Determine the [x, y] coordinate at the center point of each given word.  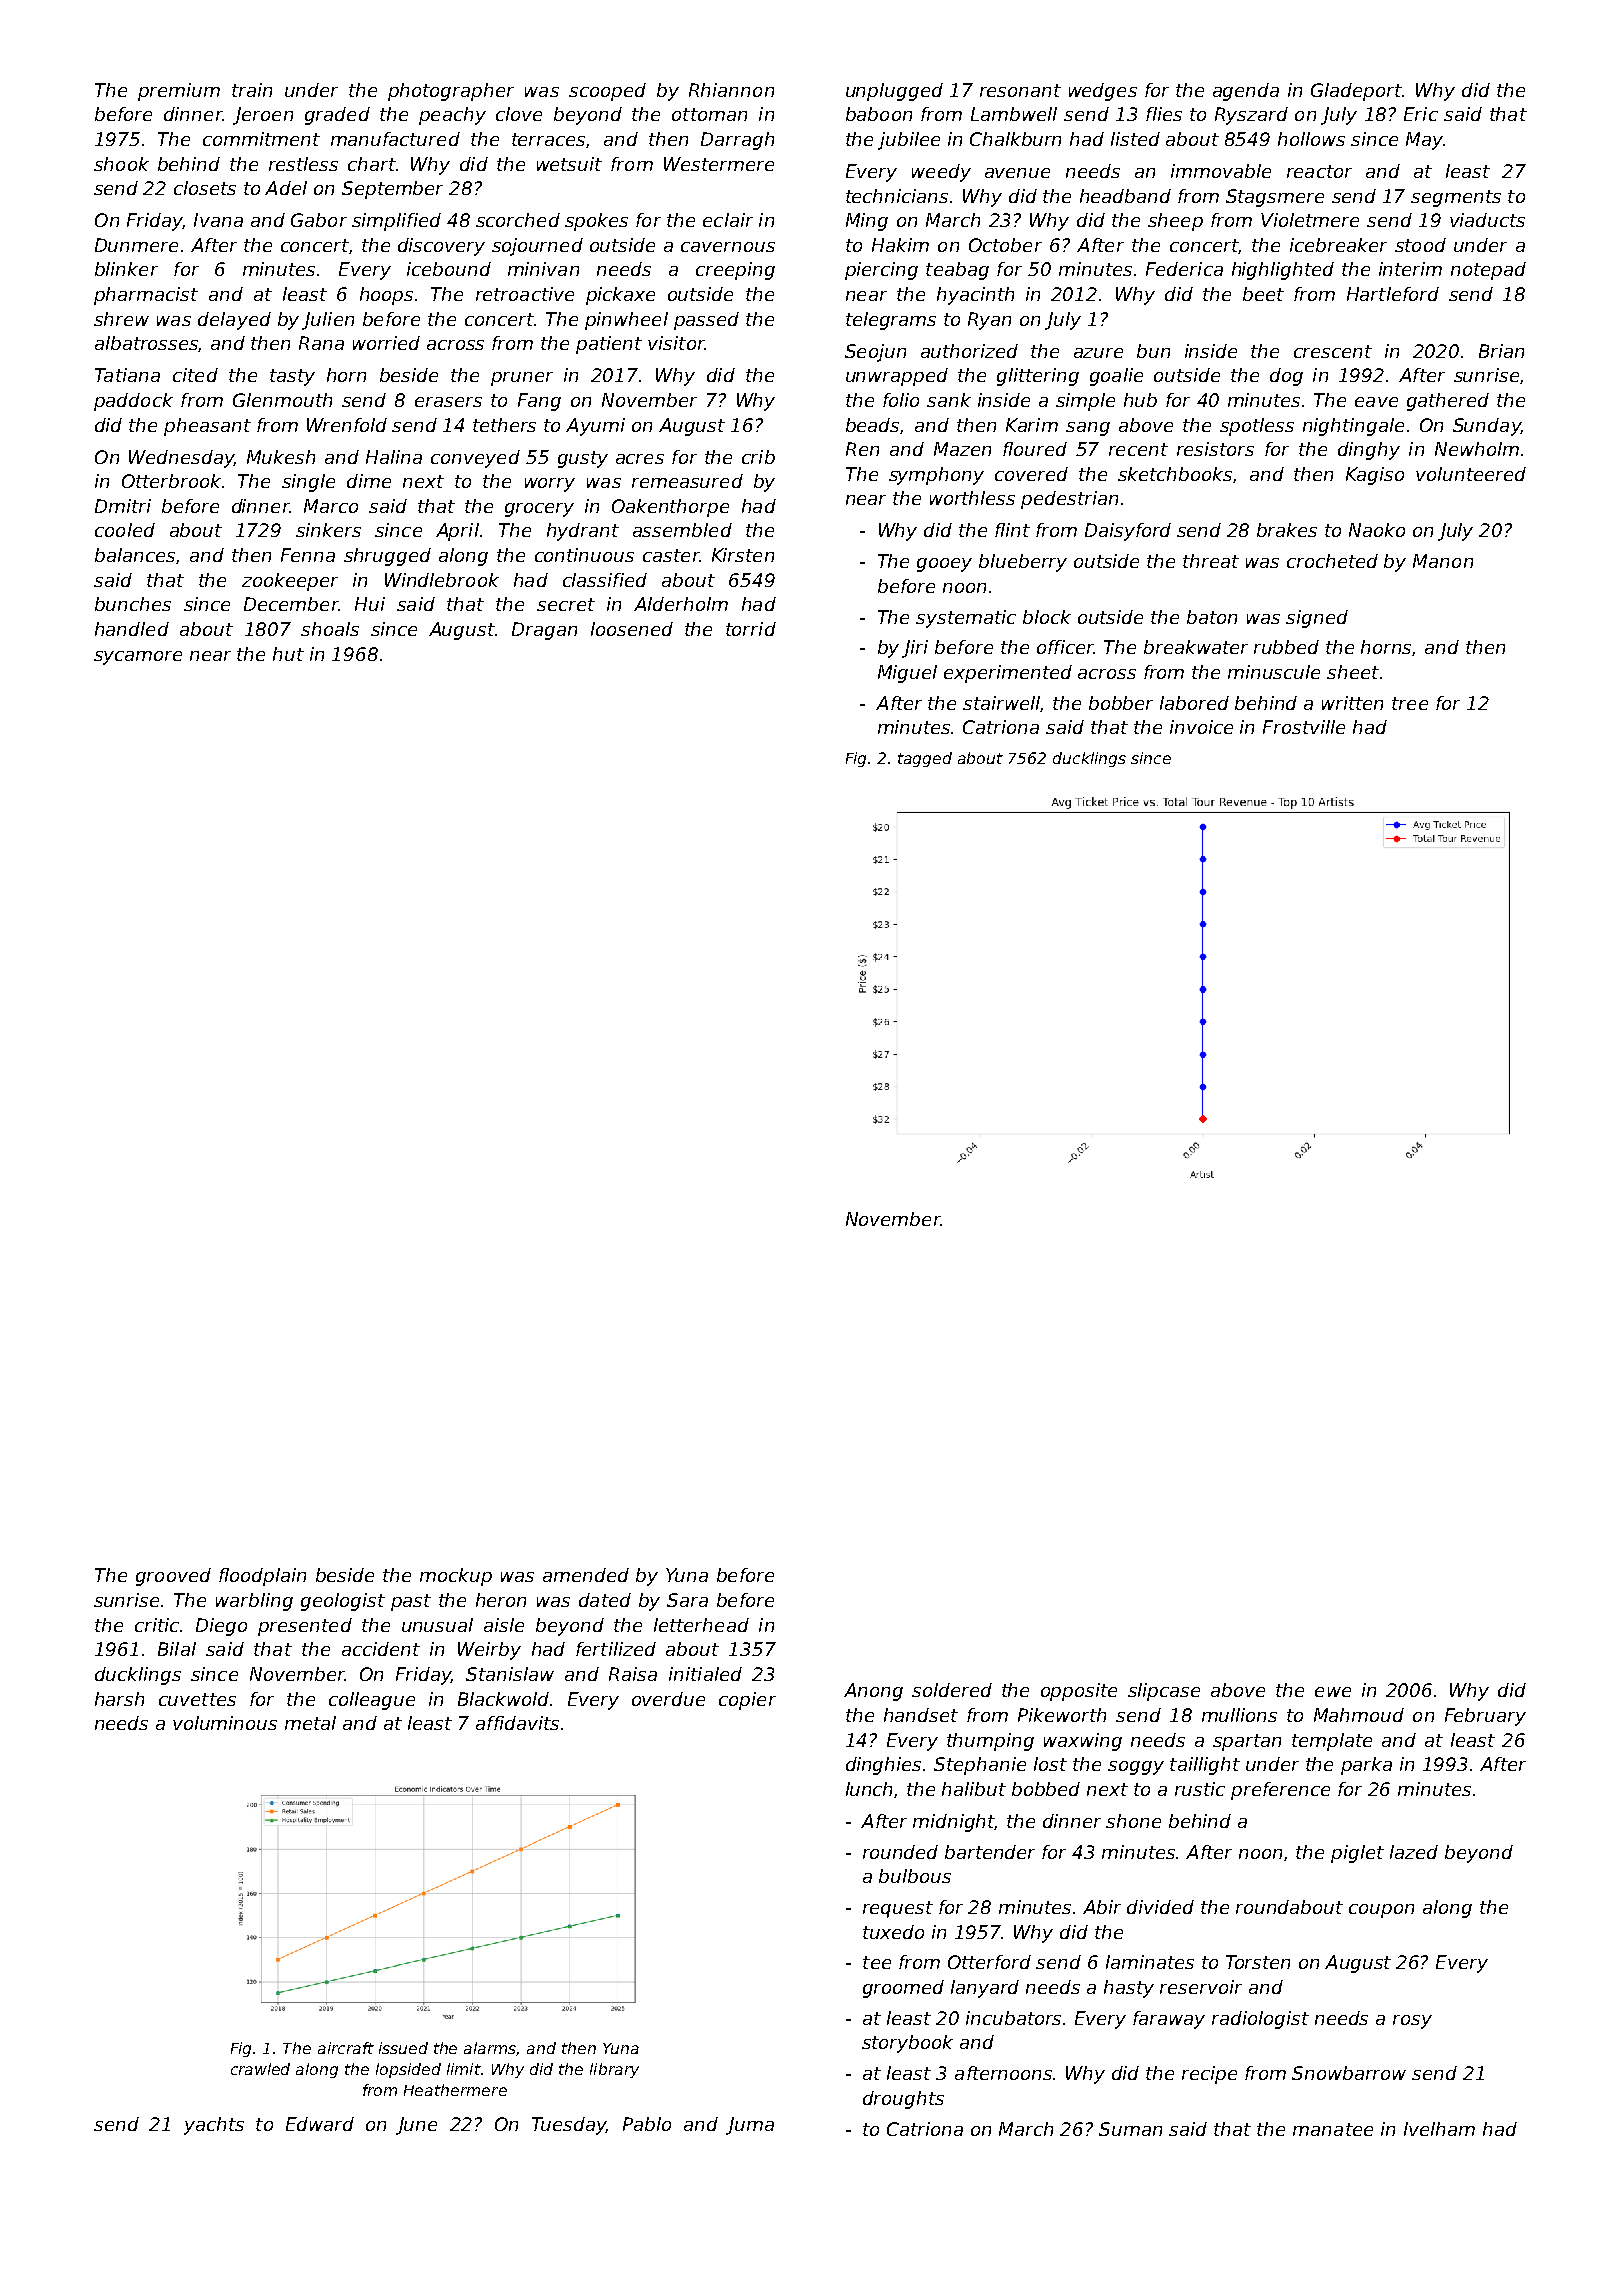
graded [337, 116]
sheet [1353, 672]
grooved [173, 1577]
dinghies [883, 1766]
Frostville [1304, 727]
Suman [1130, 2129]
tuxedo [893, 1932]
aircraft [346, 2048]
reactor [1319, 171]
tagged [925, 759]
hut [288, 654]
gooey [944, 565]
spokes [596, 222]
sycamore [138, 658]
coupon [1381, 1911]
